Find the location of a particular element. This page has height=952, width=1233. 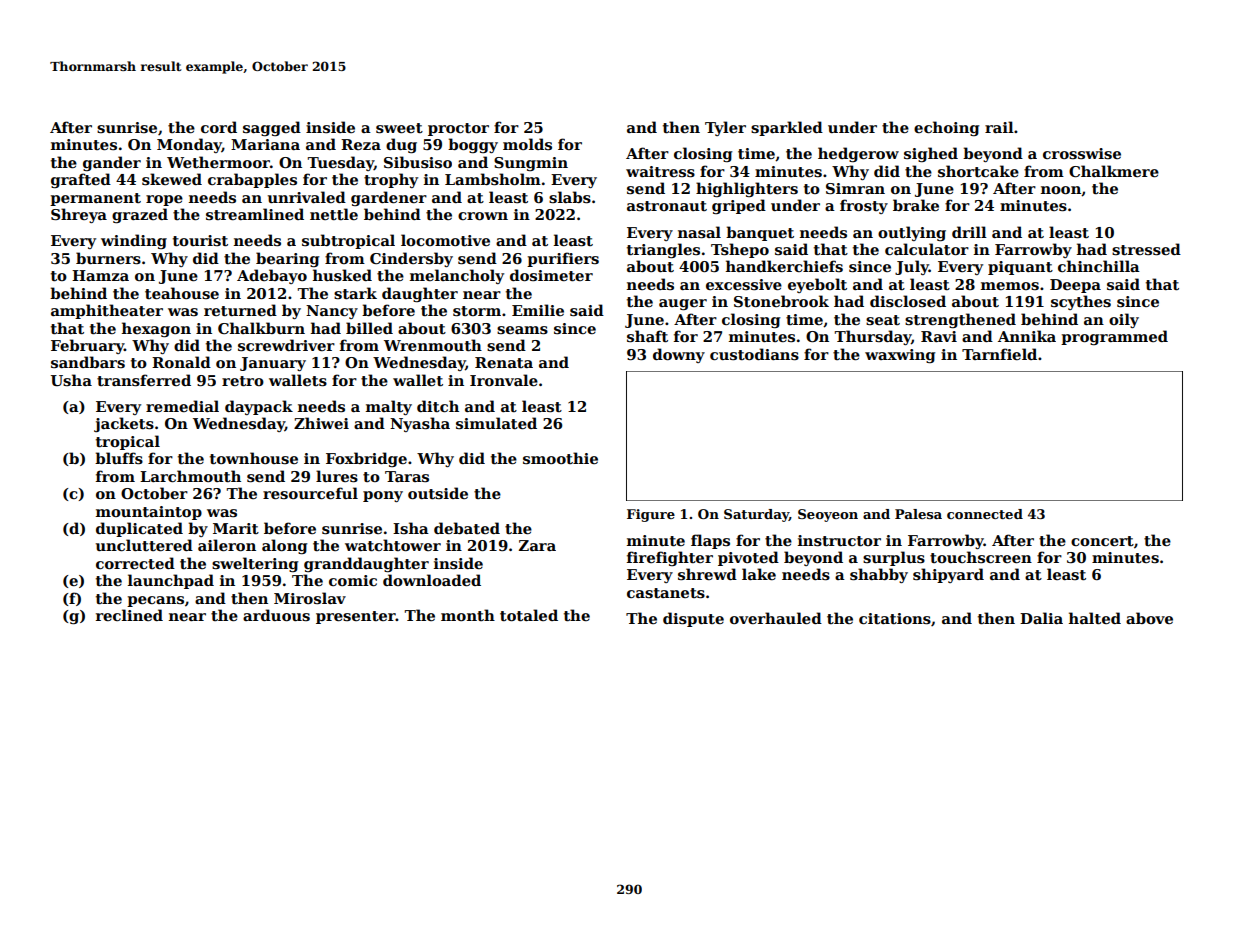

reclined is located at coordinates (129, 615).
